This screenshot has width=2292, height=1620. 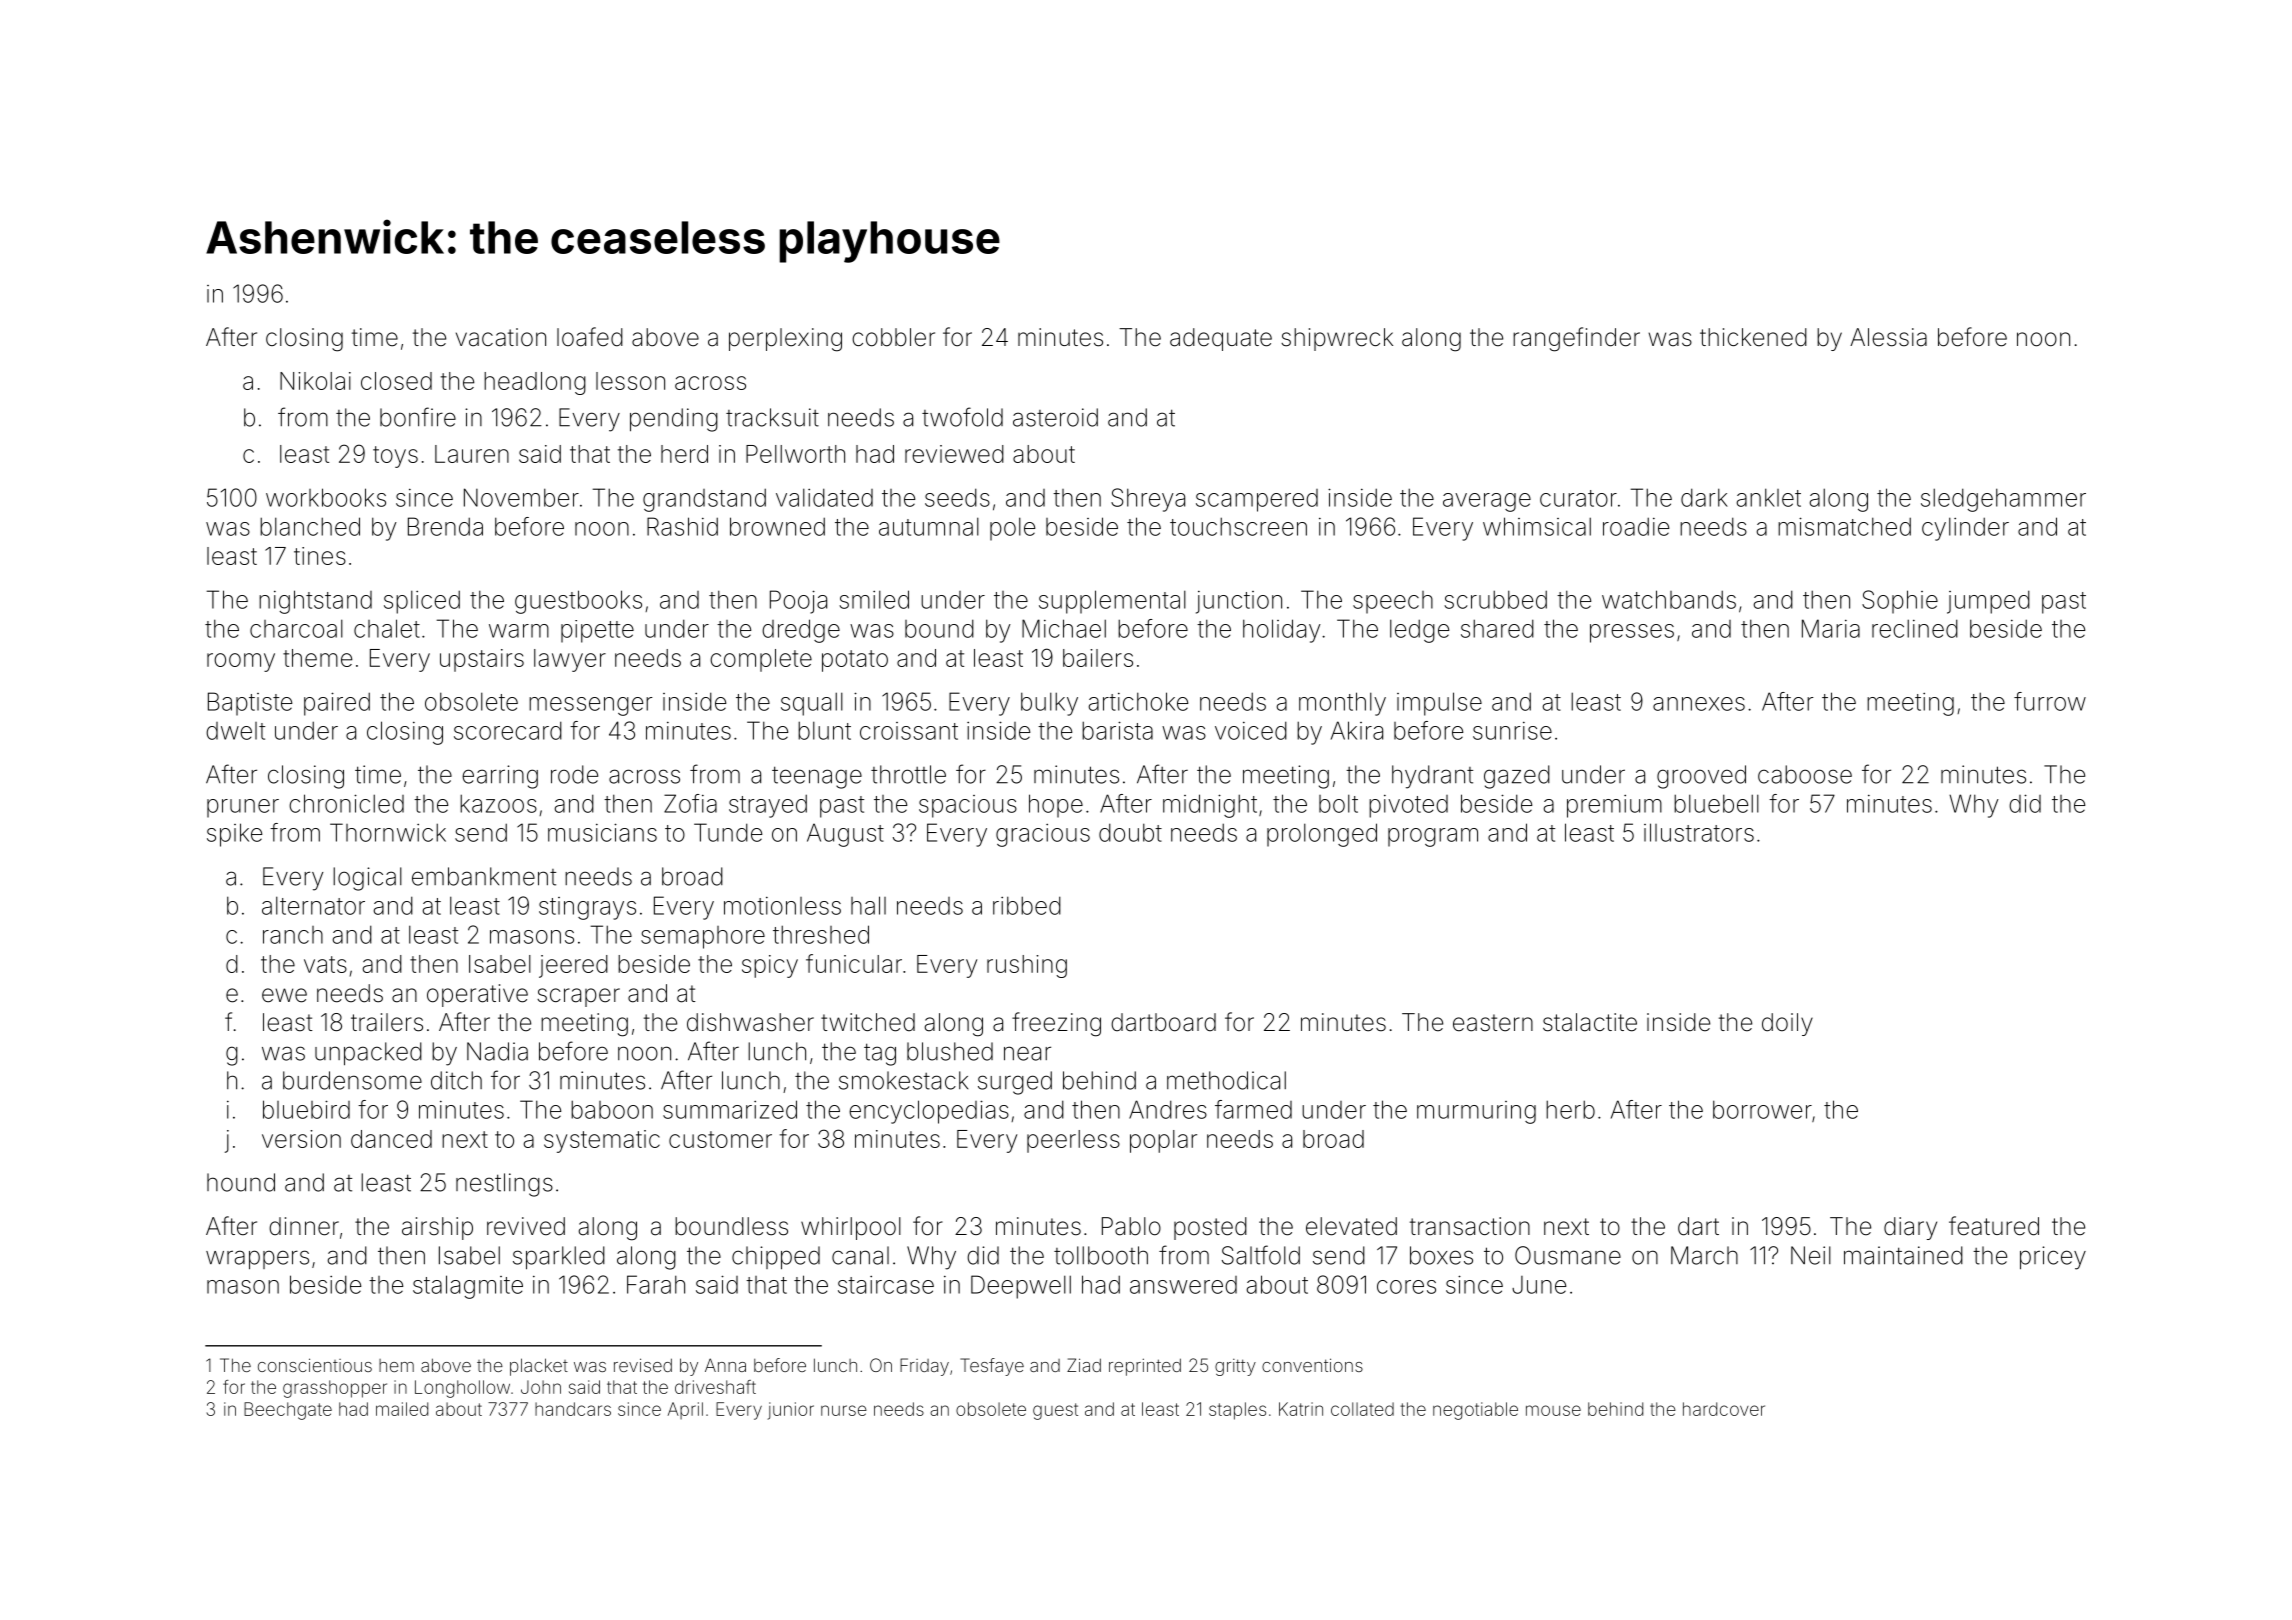 I want to click on herb, so click(x=1570, y=1109).
